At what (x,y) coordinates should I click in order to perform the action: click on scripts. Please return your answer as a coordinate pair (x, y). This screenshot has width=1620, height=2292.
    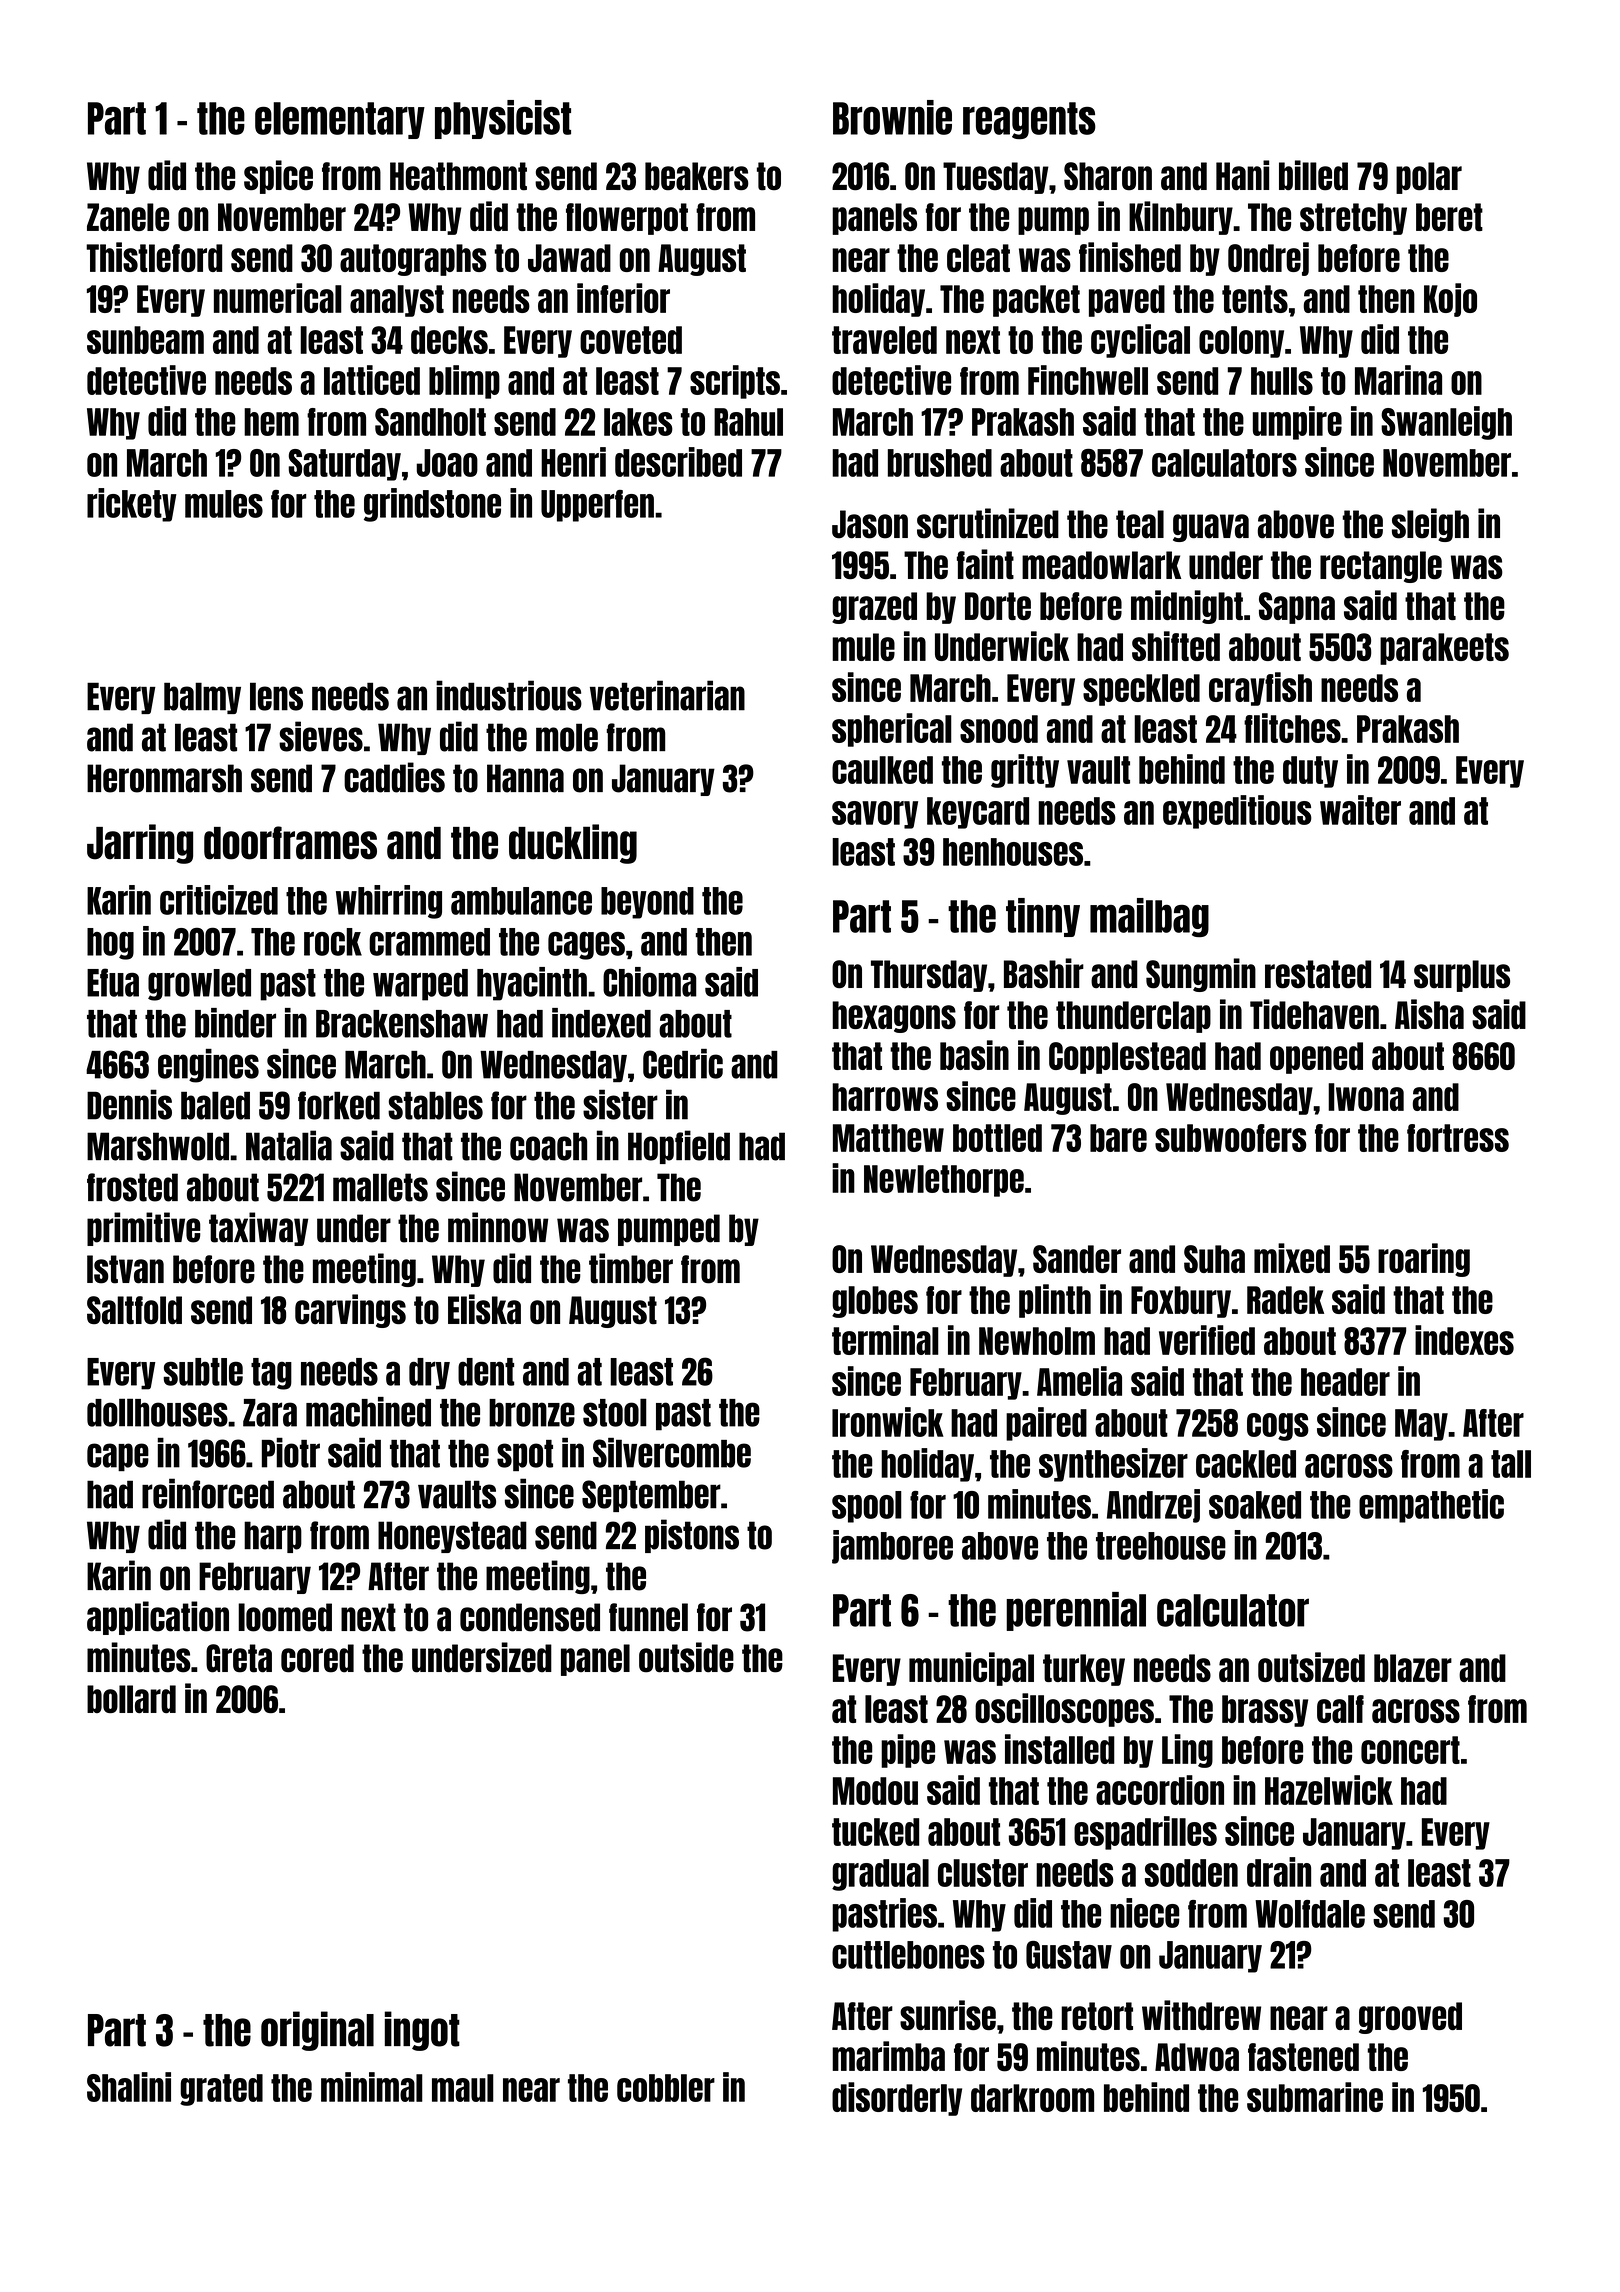
    Looking at the image, I should click on (735, 382).
